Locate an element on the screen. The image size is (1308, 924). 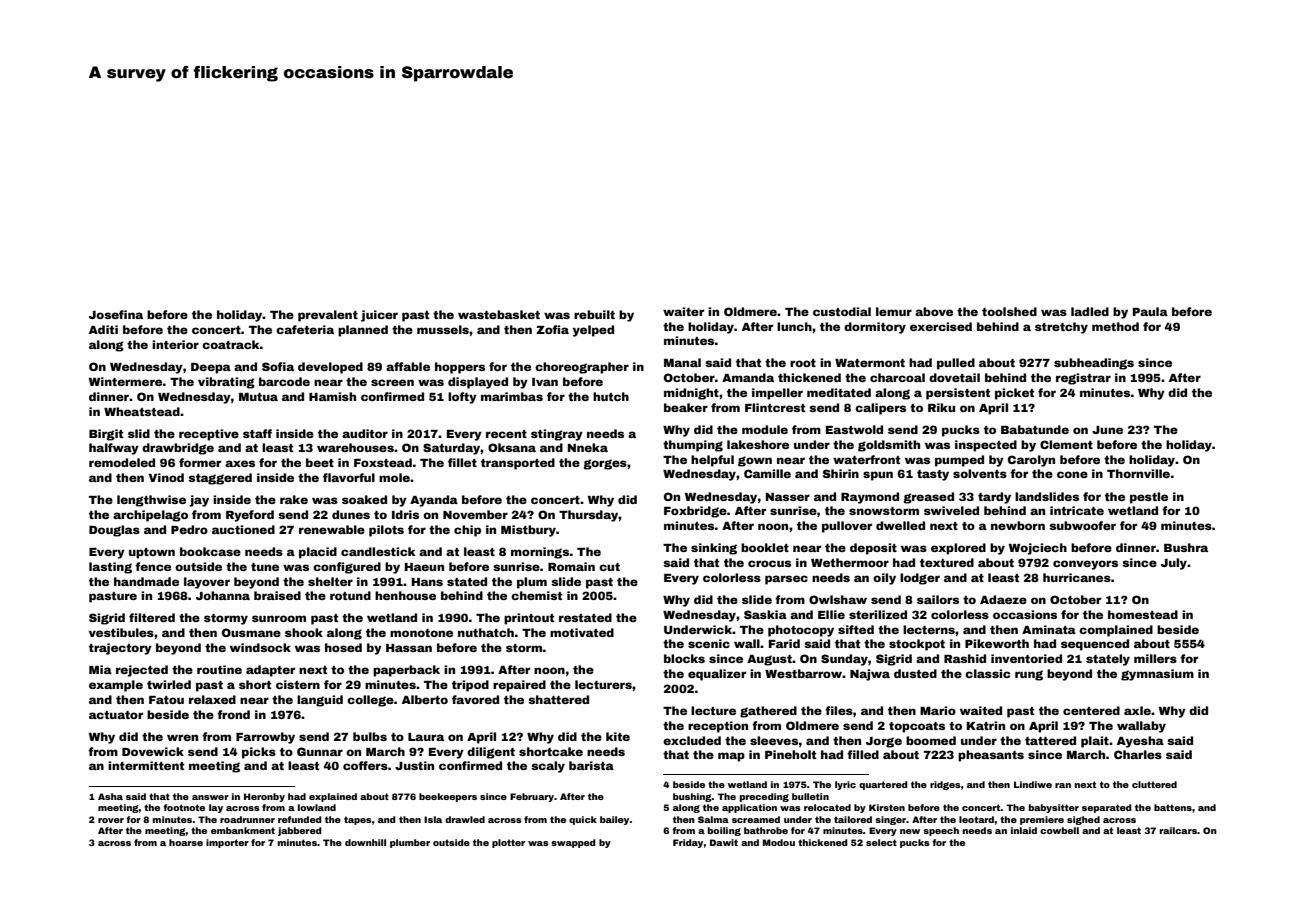
gorges is located at coordinates (605, 464).
